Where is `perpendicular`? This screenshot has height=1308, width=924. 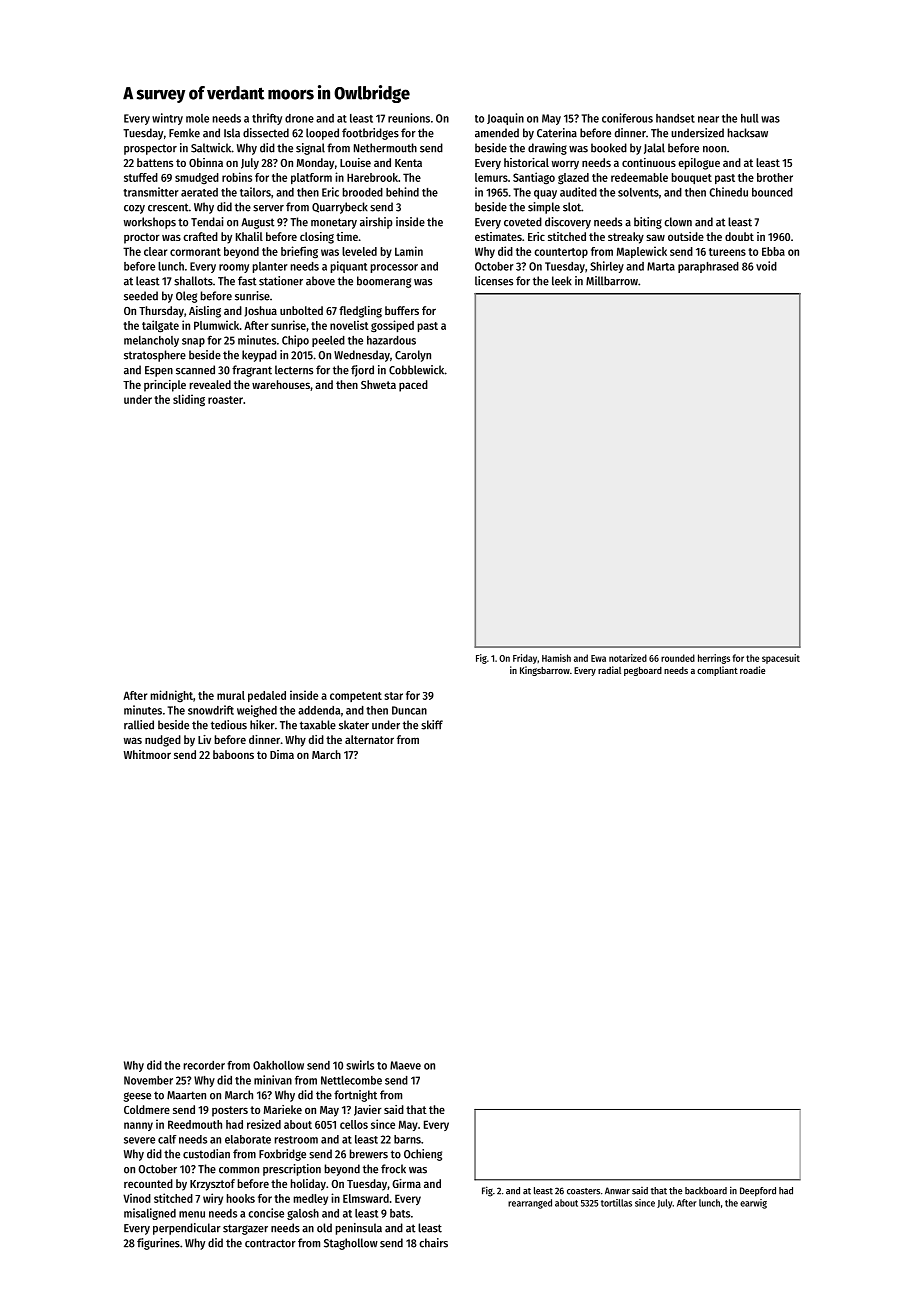 perpendicular is located at coordinates (187, 1229).
